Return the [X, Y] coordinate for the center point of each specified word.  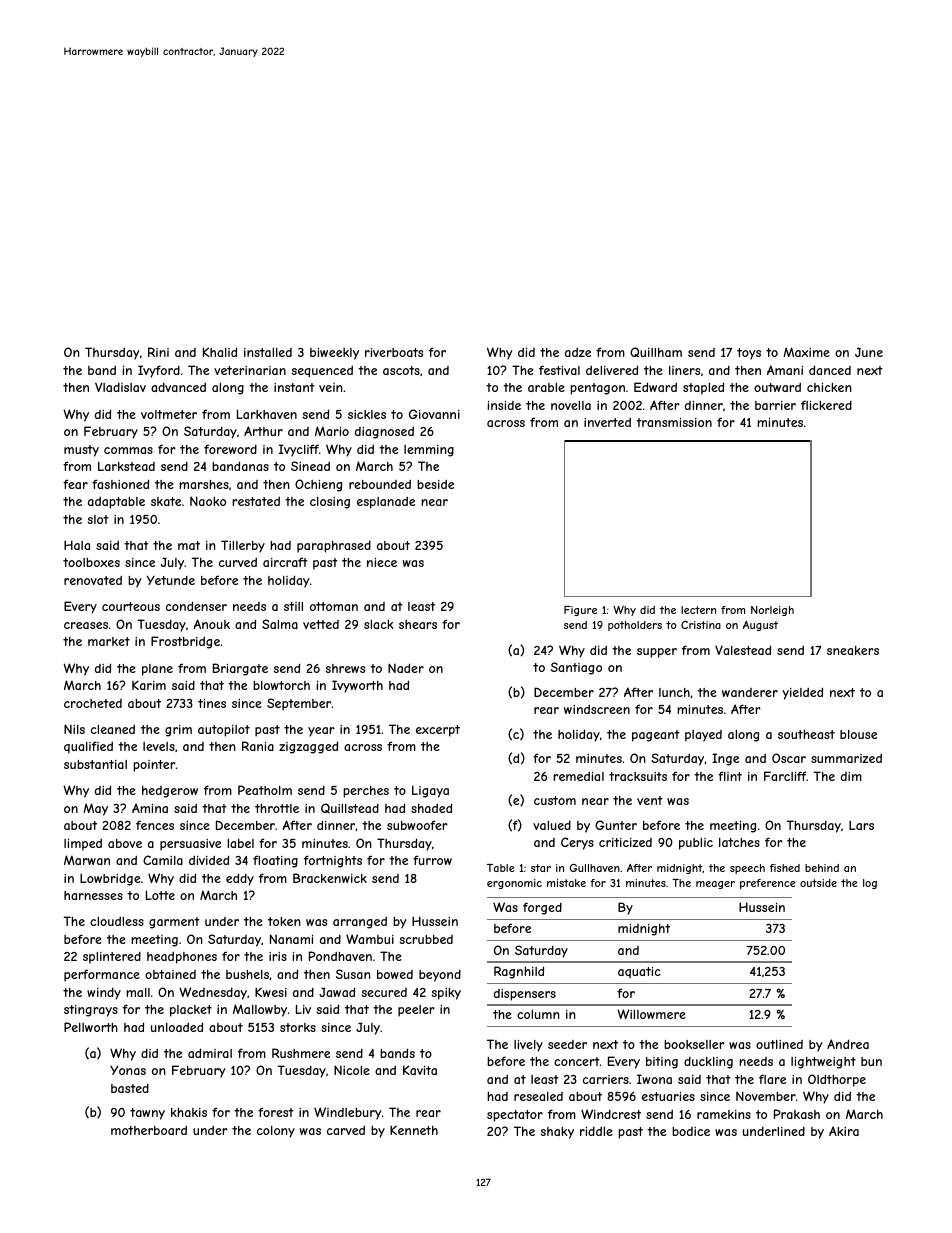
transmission [674, 422]
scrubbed [426, 939]
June [869, 352]
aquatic [639, 972]
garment [174, 923]
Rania [258, 746]
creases [86, 625]
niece [382, 562]
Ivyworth [357, 686]
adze [578, 352]
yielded [802, 693]
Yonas [128, 1070]
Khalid [220, 352]
